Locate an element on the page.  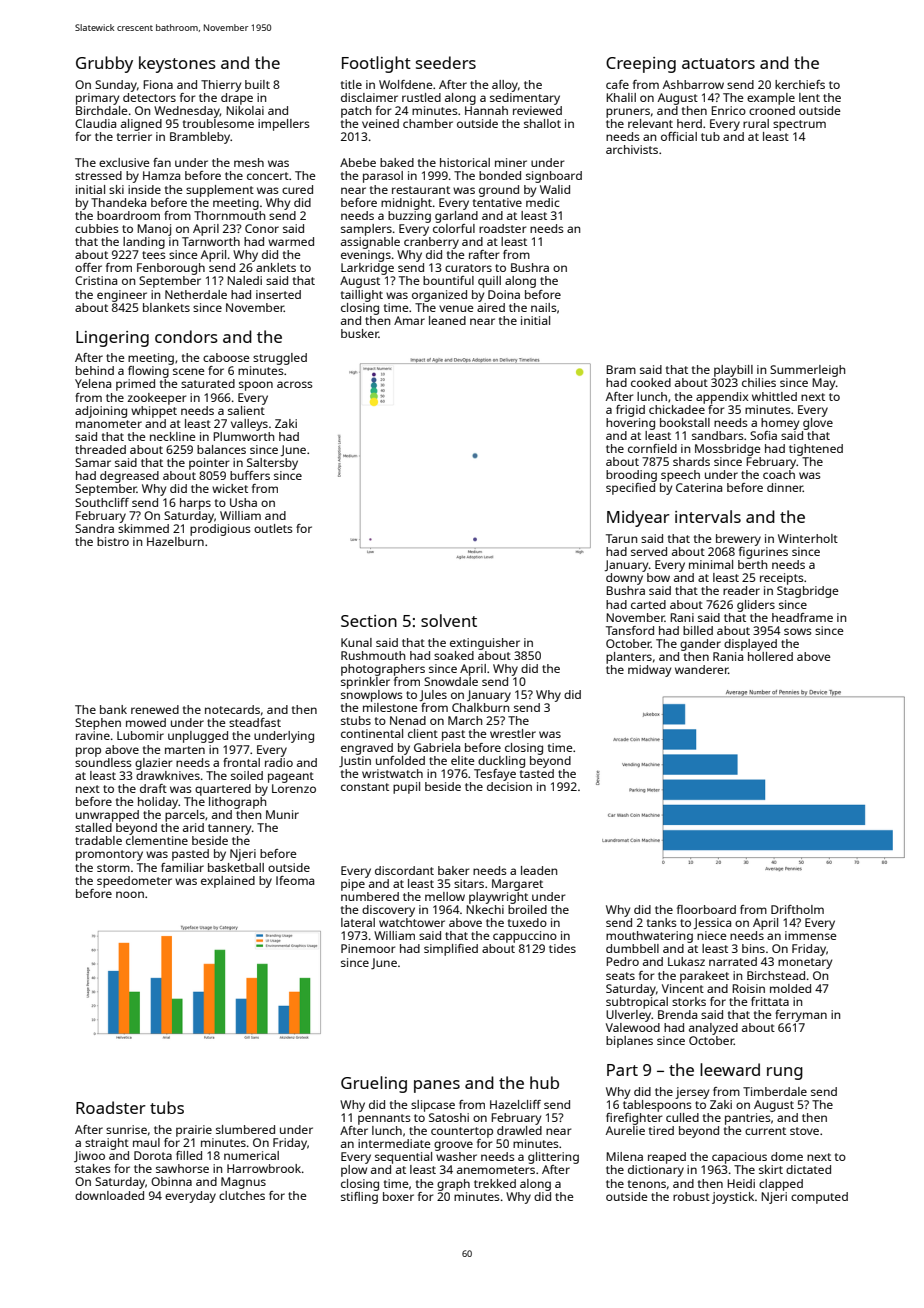
actuators is located at coordinates (718, 63).
